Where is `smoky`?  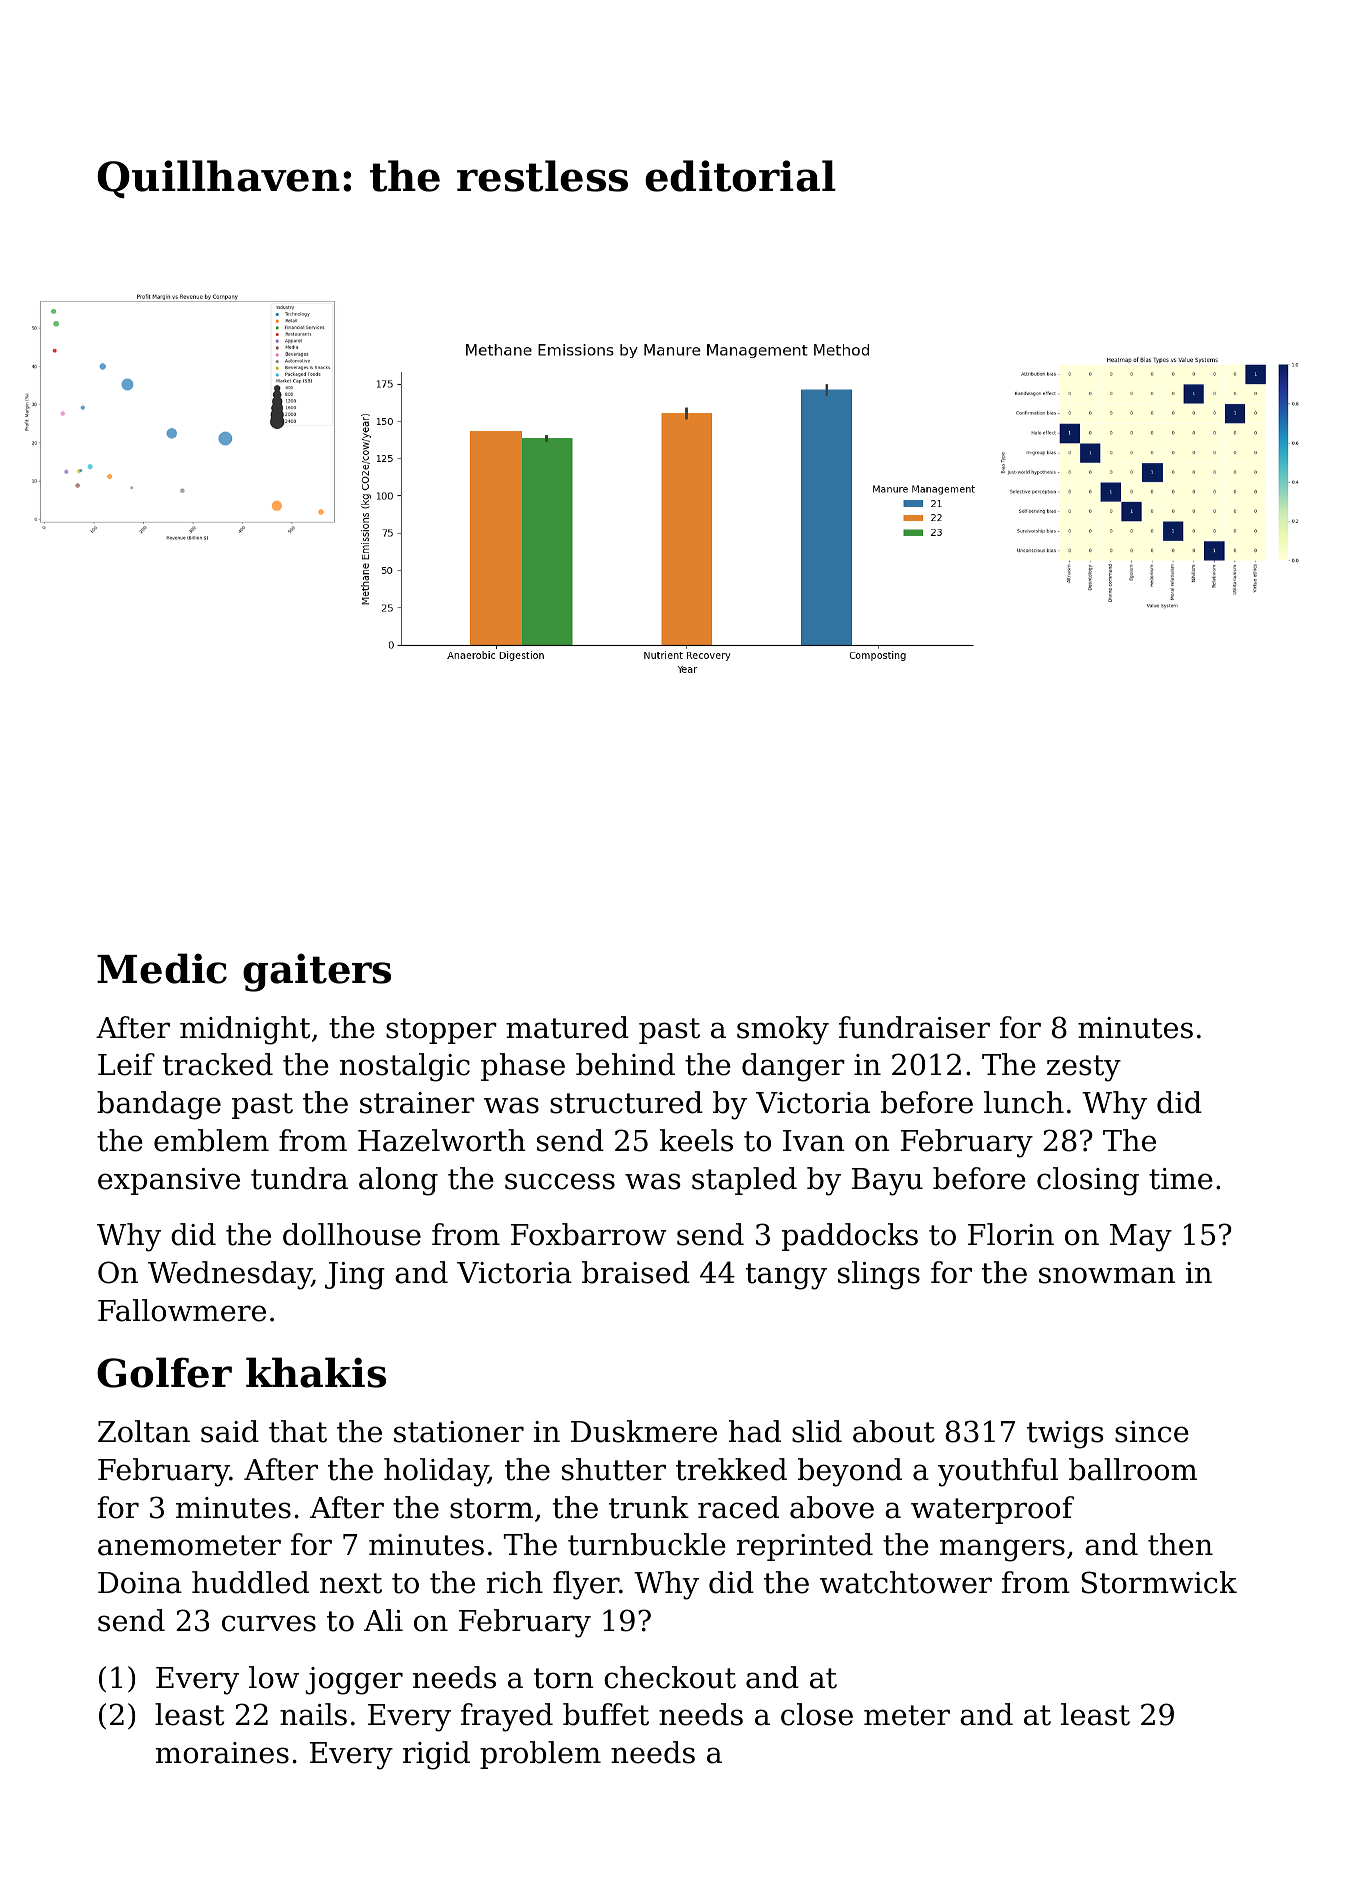
smoky is located at coordinates (783, 1030).
